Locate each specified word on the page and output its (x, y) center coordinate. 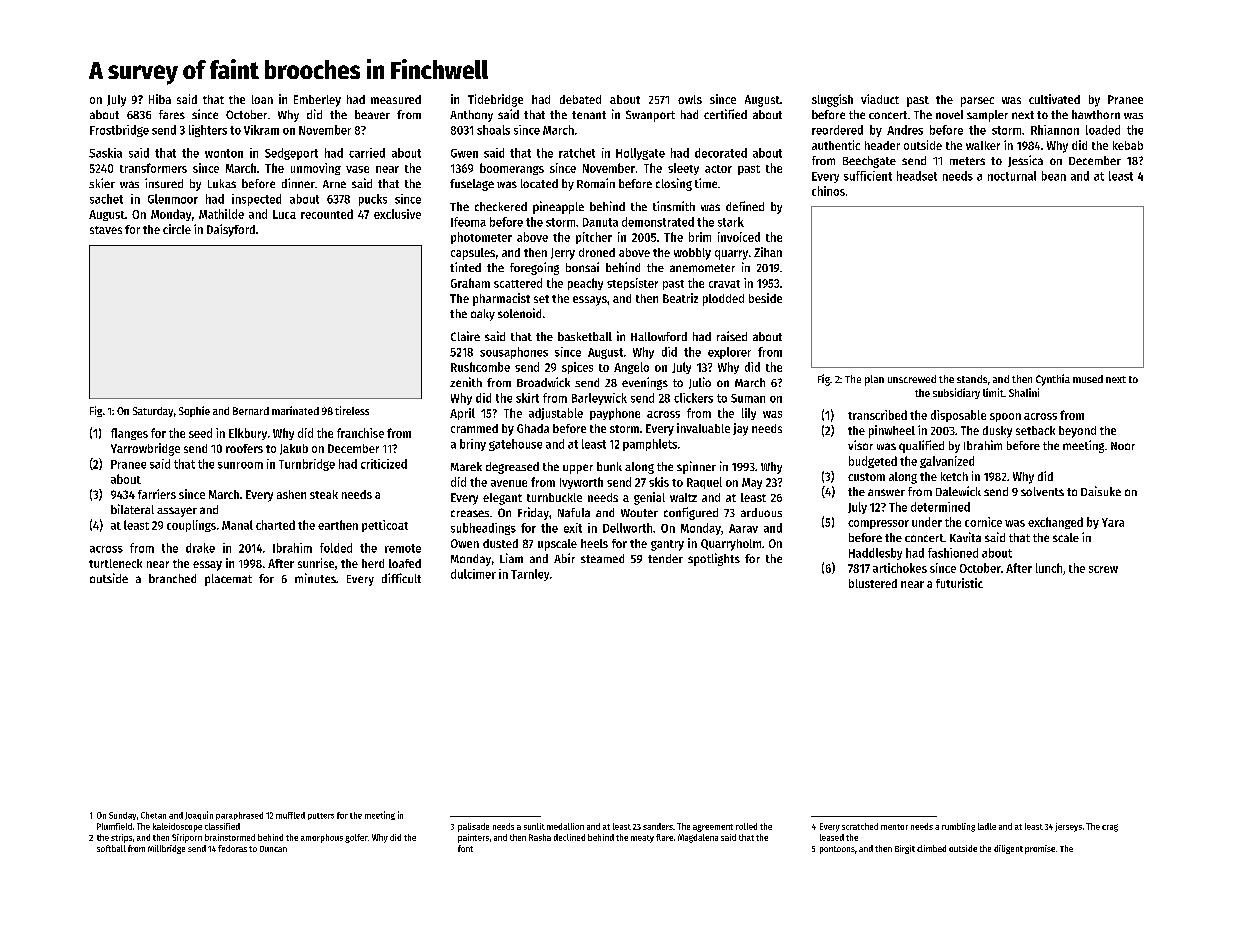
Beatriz (680, 298)
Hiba (160, 99)
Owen (465, 543)
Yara (1113, 522)
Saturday (153, 412)
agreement (713, 828)
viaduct (880, 99)
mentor (894, 827)
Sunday (122, 816)
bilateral (132, 509)
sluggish (832, 100)
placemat (228, 580)
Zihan (768, 252)
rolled (746, 826)
